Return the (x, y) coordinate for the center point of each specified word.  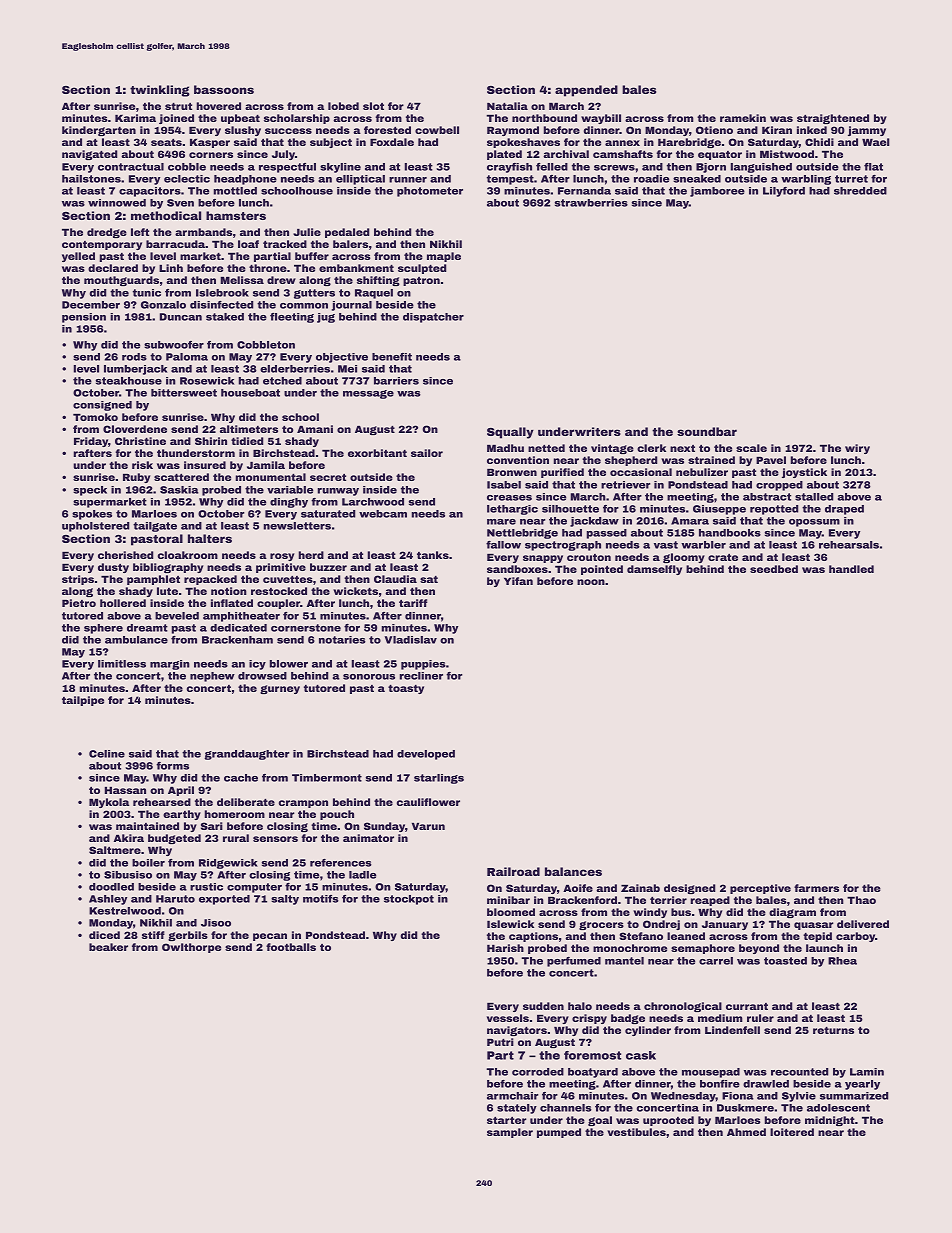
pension (84, 318)
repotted (774, 510)
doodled (111, 887)
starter (506, 1120)
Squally (510, 433)
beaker (108, 947)
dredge (107, 233)
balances (573, 871)
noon (591, 582)
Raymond (513, 131)
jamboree (717, 192)
